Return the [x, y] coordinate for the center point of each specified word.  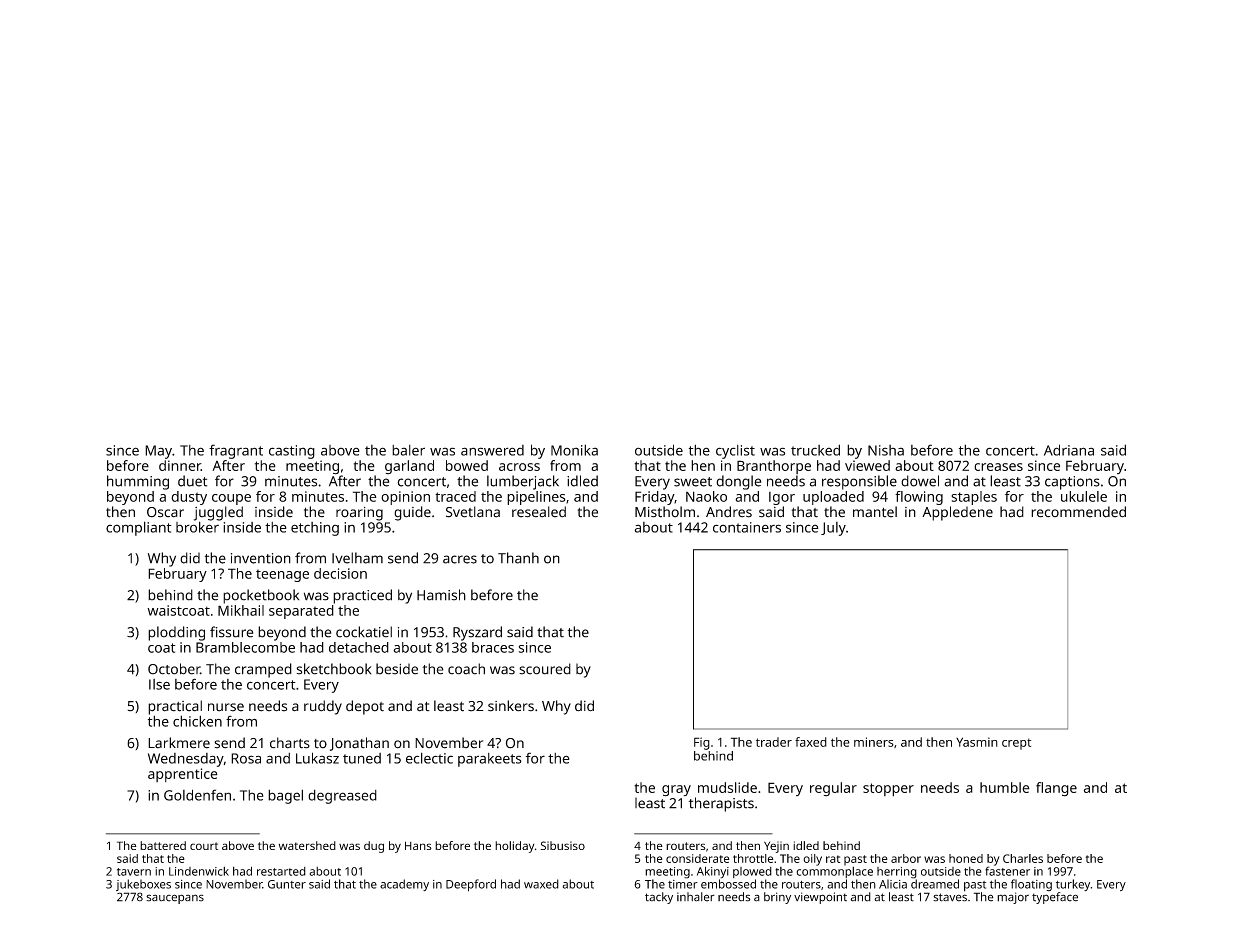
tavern [134, 872]
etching [315, 529]
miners [874, 742]
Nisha [886, 450]
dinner [180, 465]
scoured [545, 669]
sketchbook [333, 669]
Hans [418, 845]
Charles [1023, 858]
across [519, 467]
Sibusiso [563, 845]
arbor [906, 858]
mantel [875, 512]
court [204, 846]
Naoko [706, 496]
